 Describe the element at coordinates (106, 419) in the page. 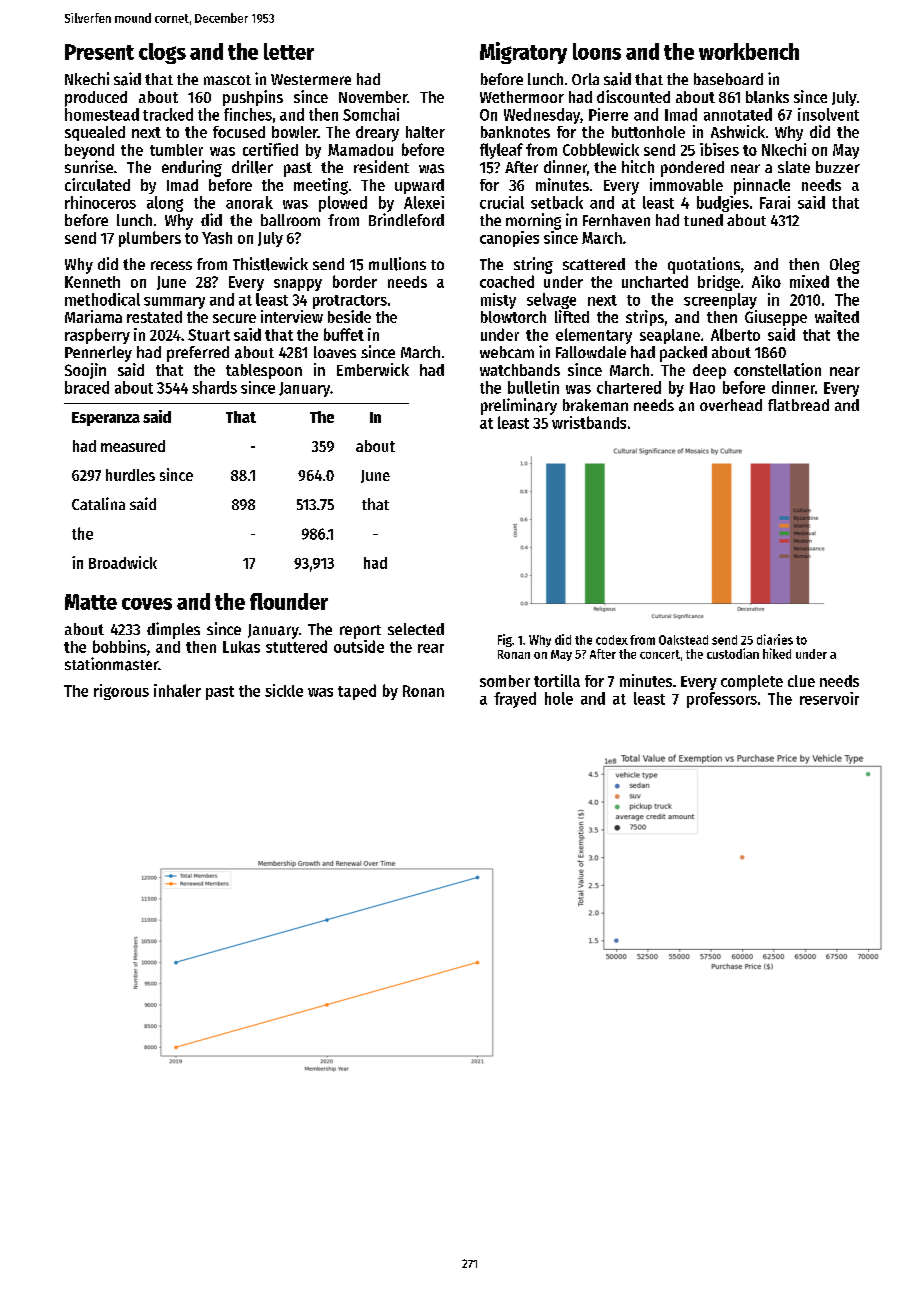

I see `Esperanza` at that location.
